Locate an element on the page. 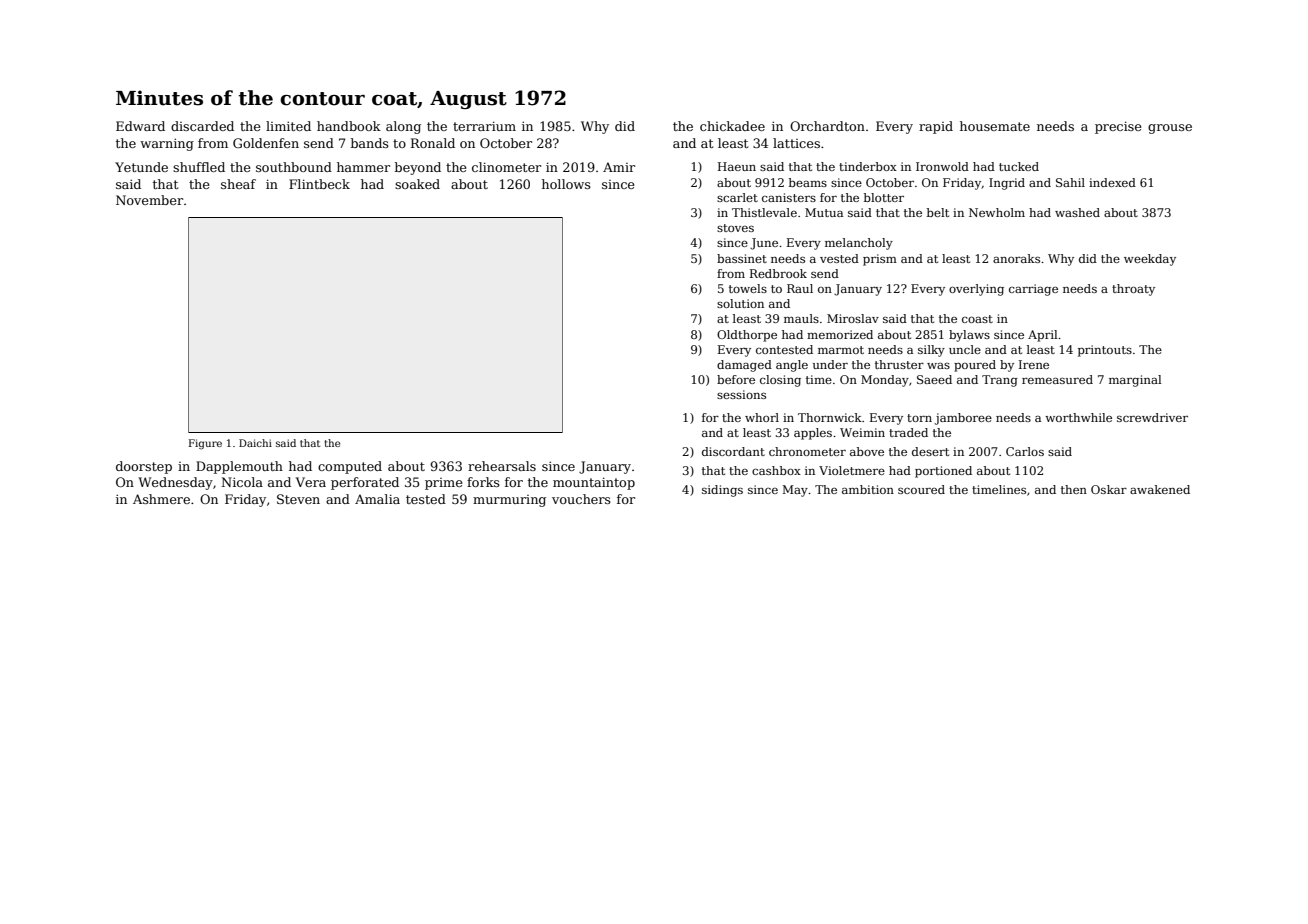  Violetmere is located at coordinates (852, 470).
